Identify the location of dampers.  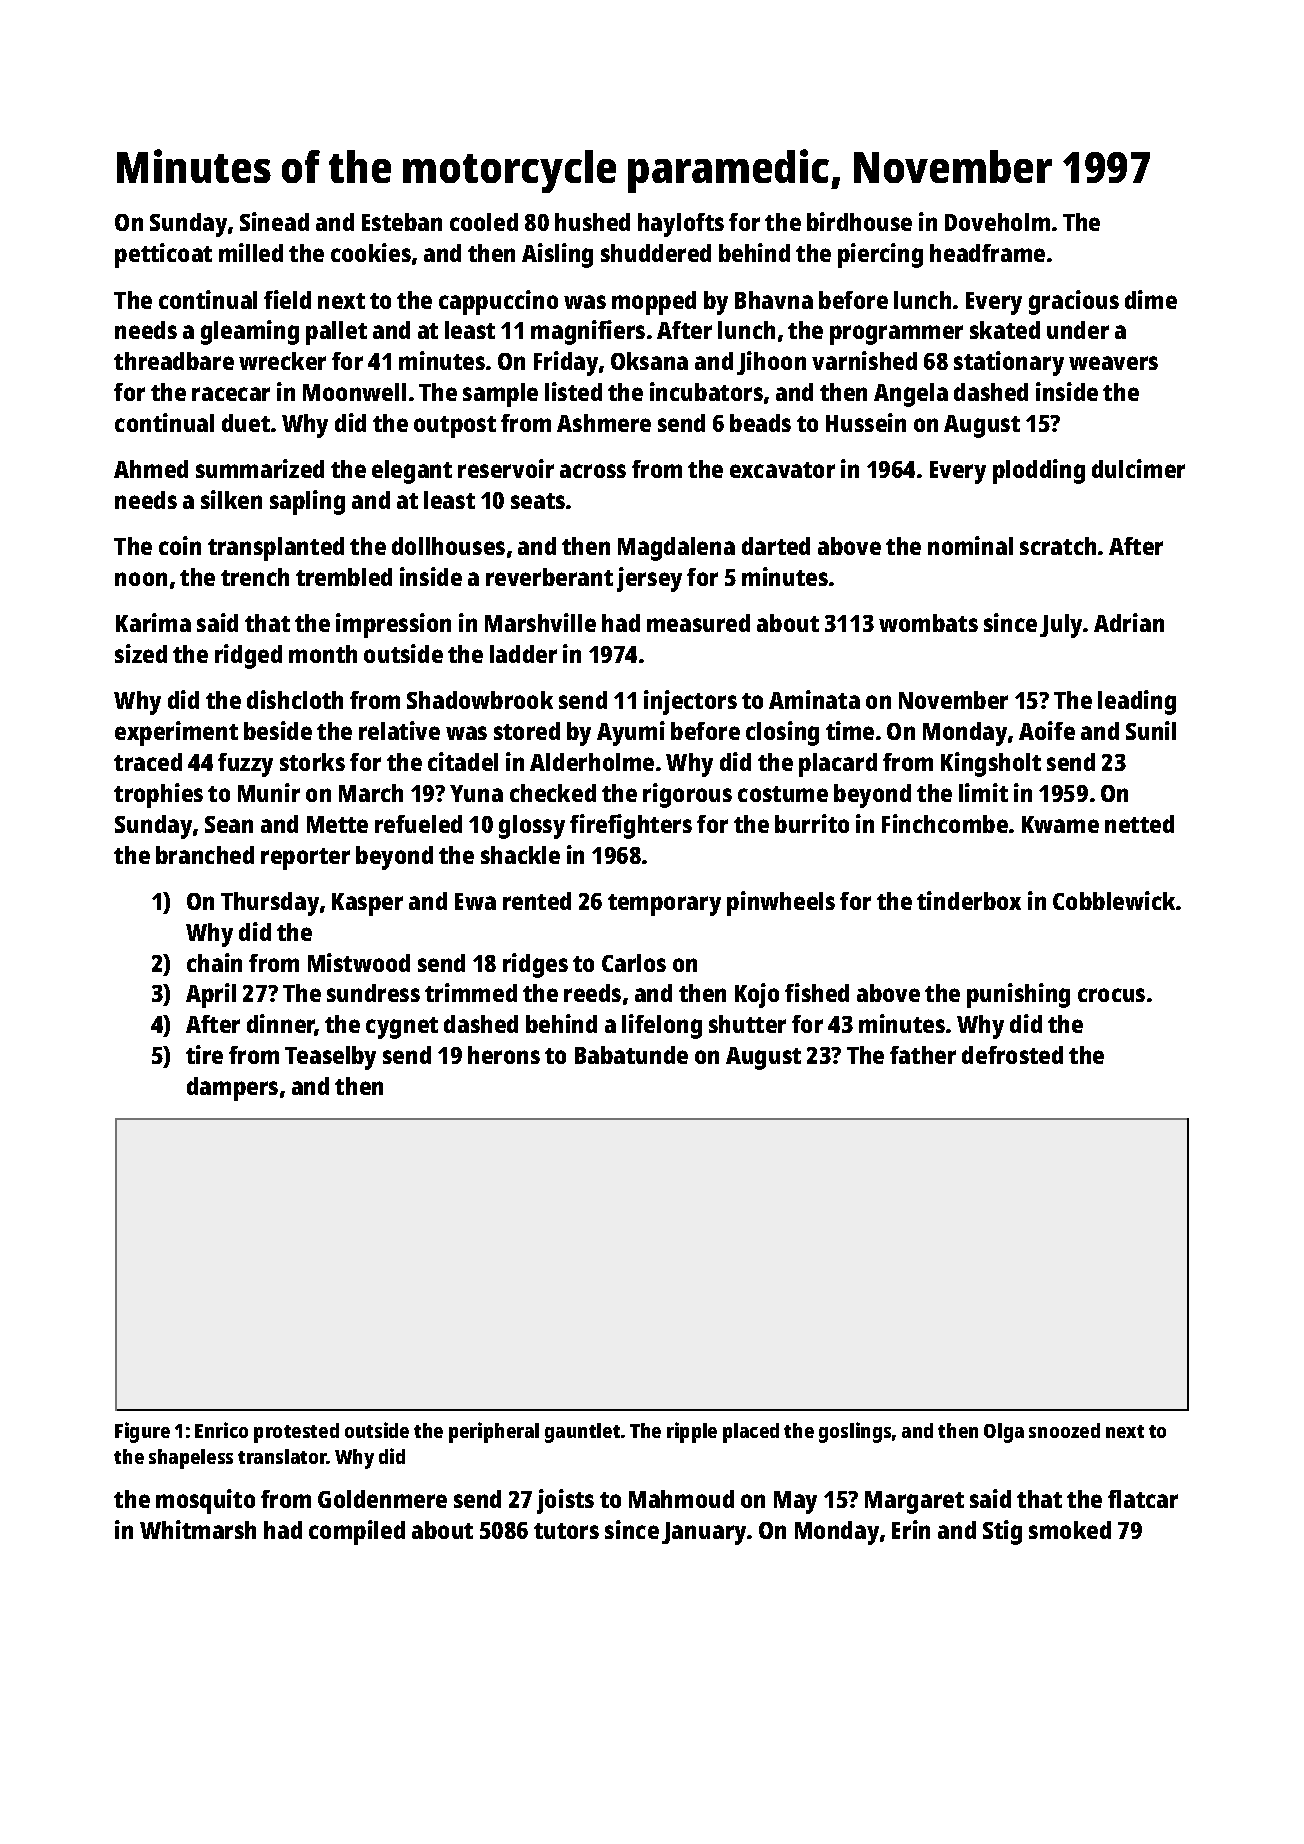
(232, 1089).
